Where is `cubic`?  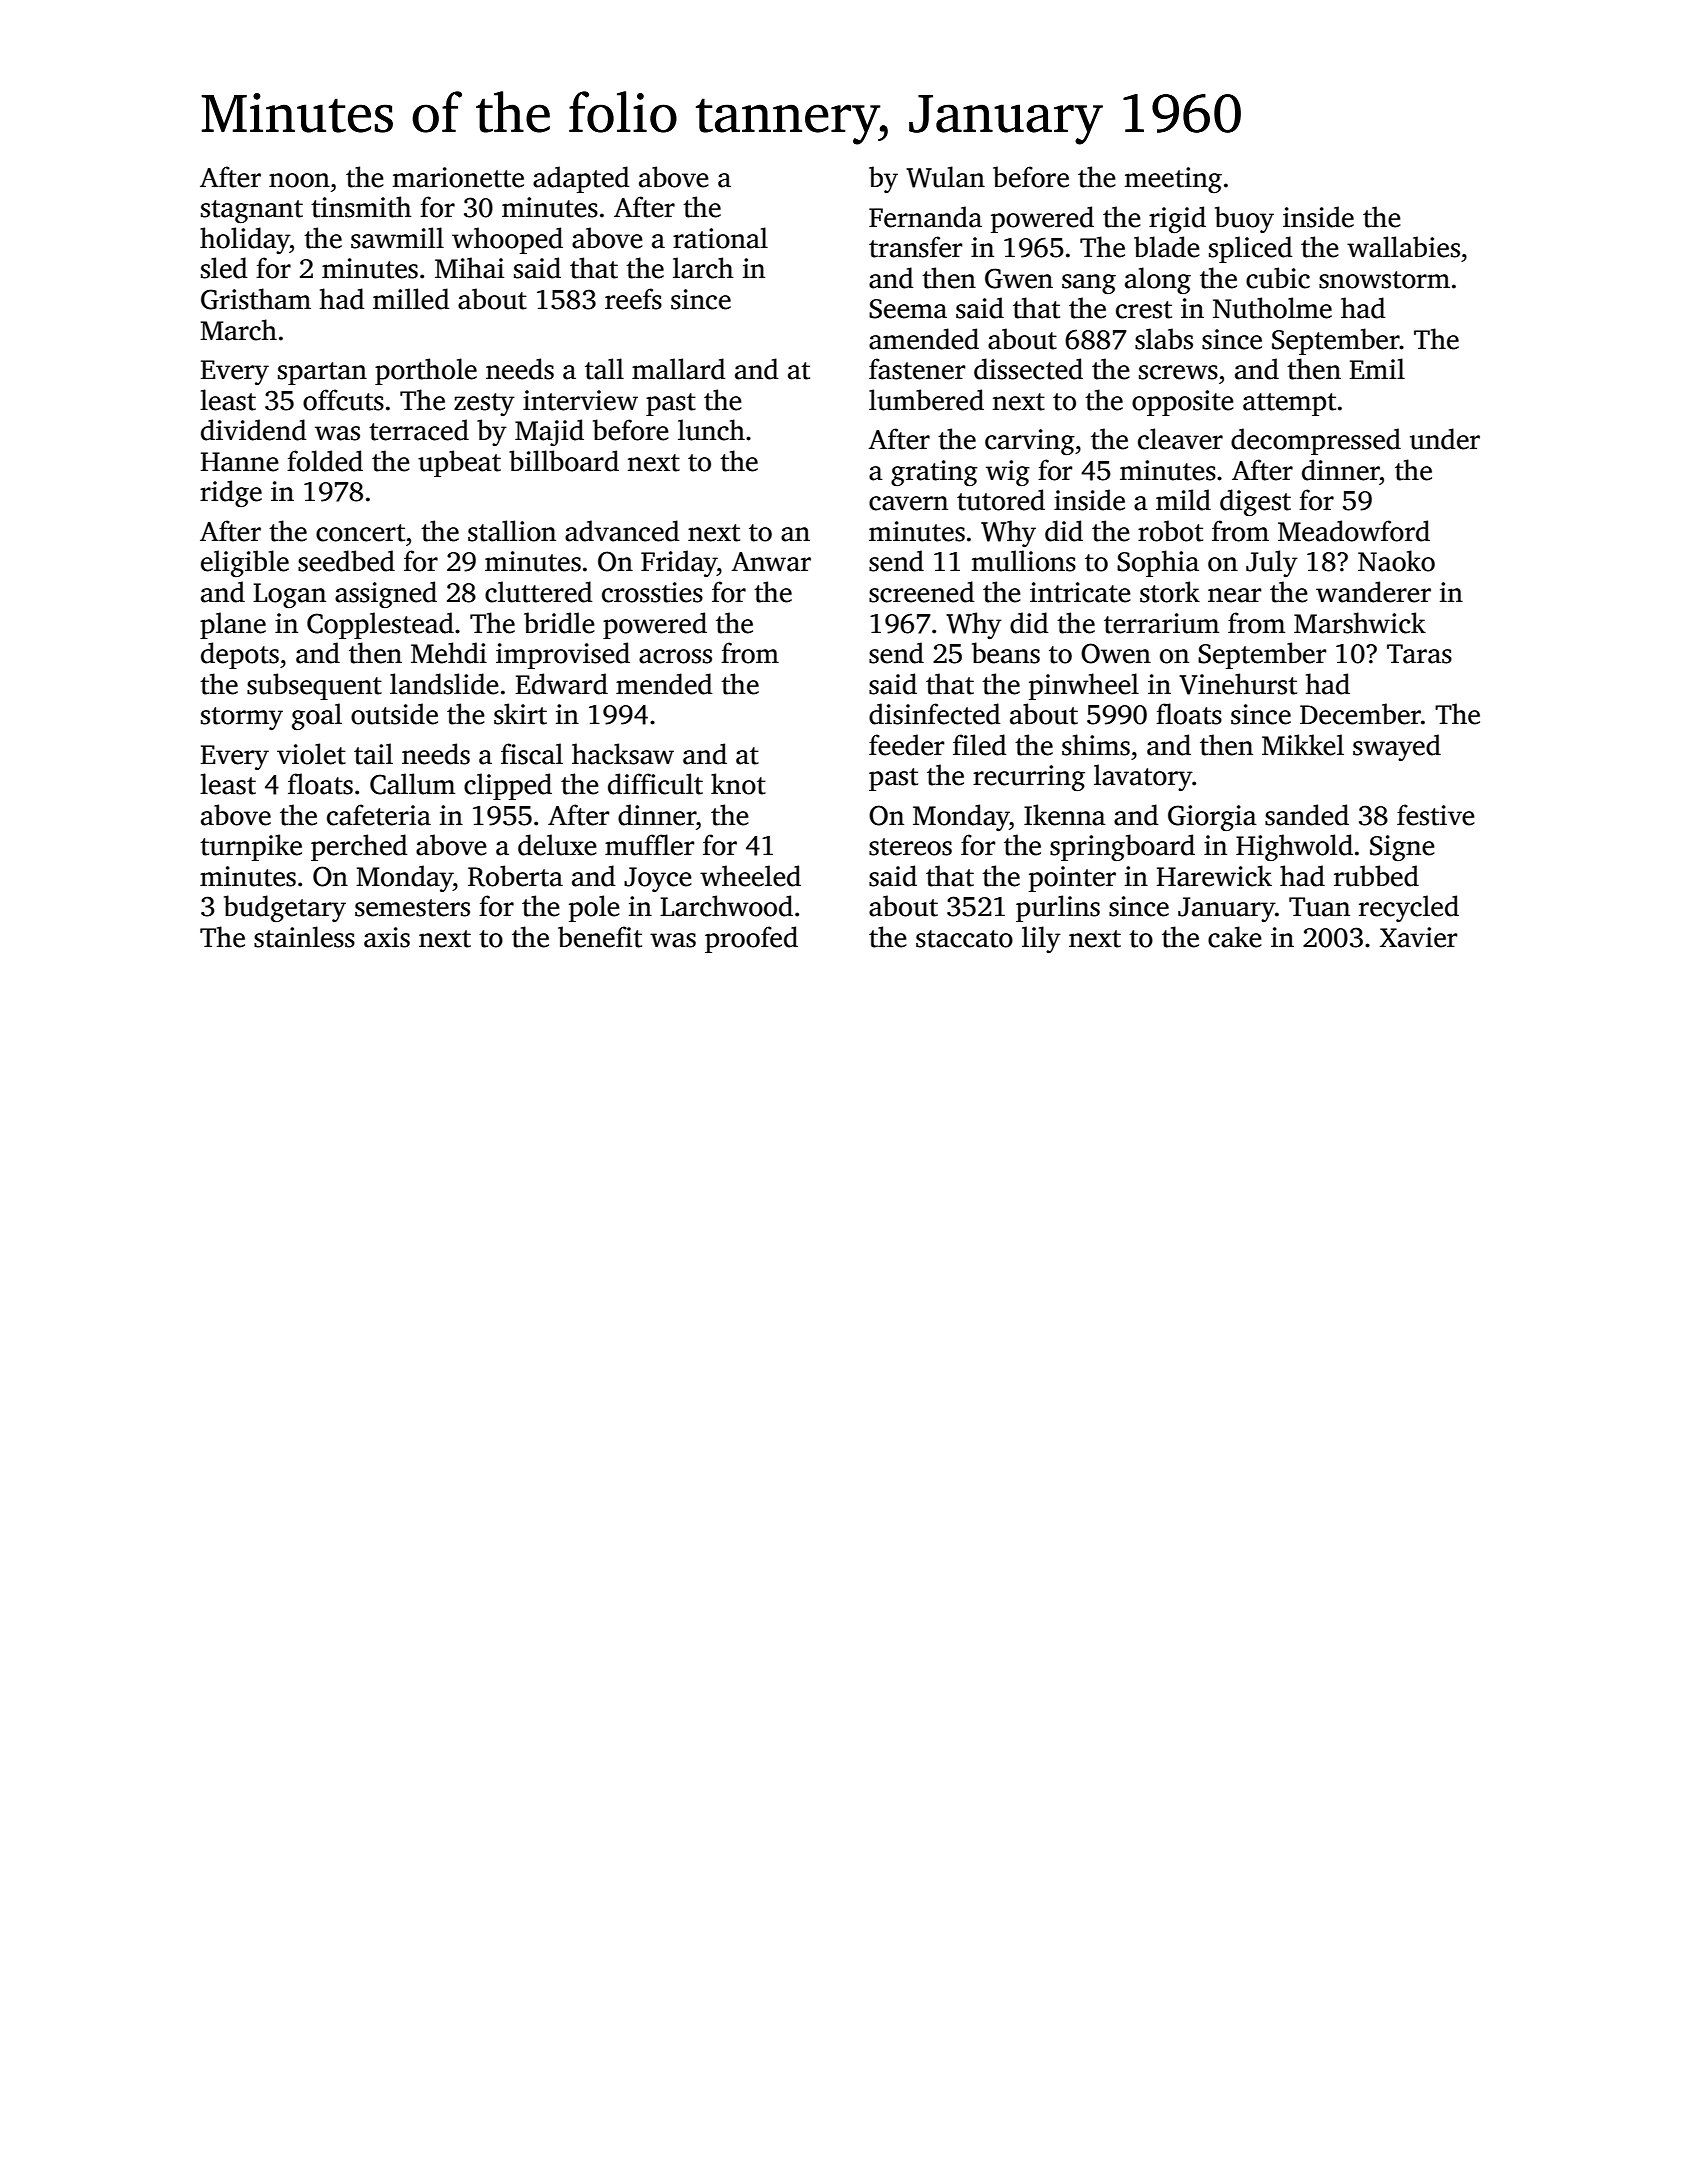 cubic is located at coordinates (1278, 278).
